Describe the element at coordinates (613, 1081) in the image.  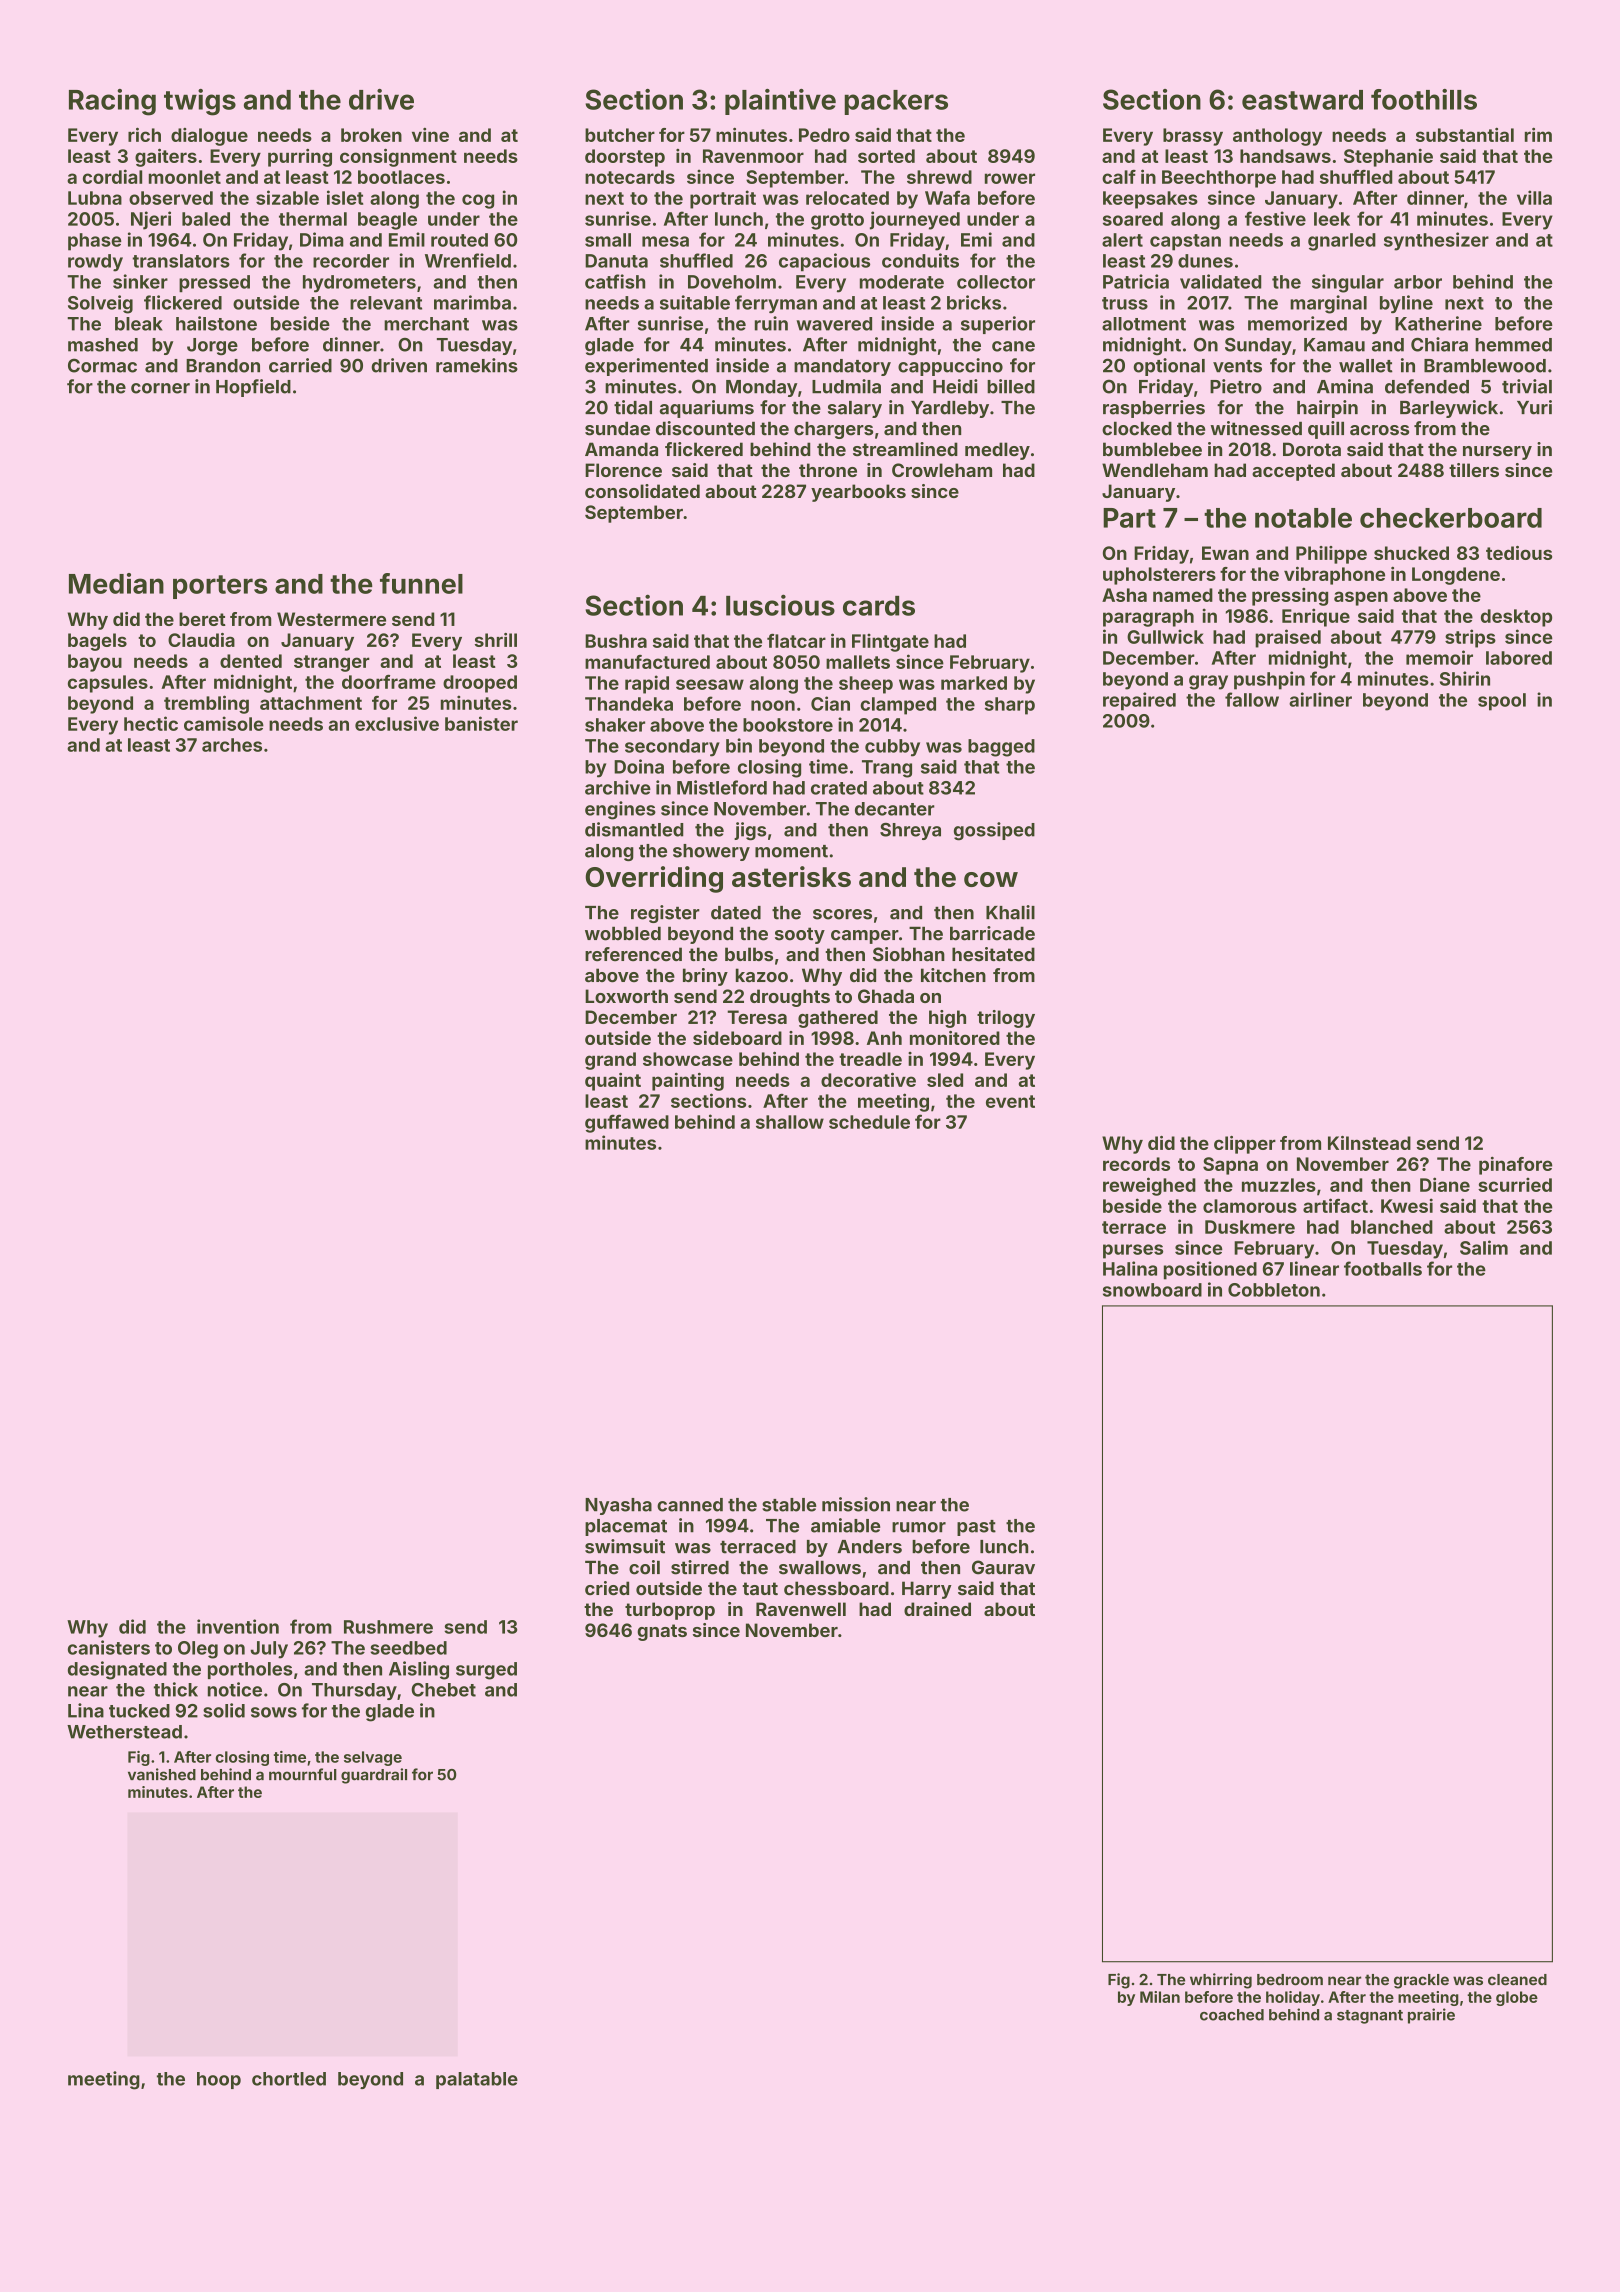
I see `quaint` at that location.
